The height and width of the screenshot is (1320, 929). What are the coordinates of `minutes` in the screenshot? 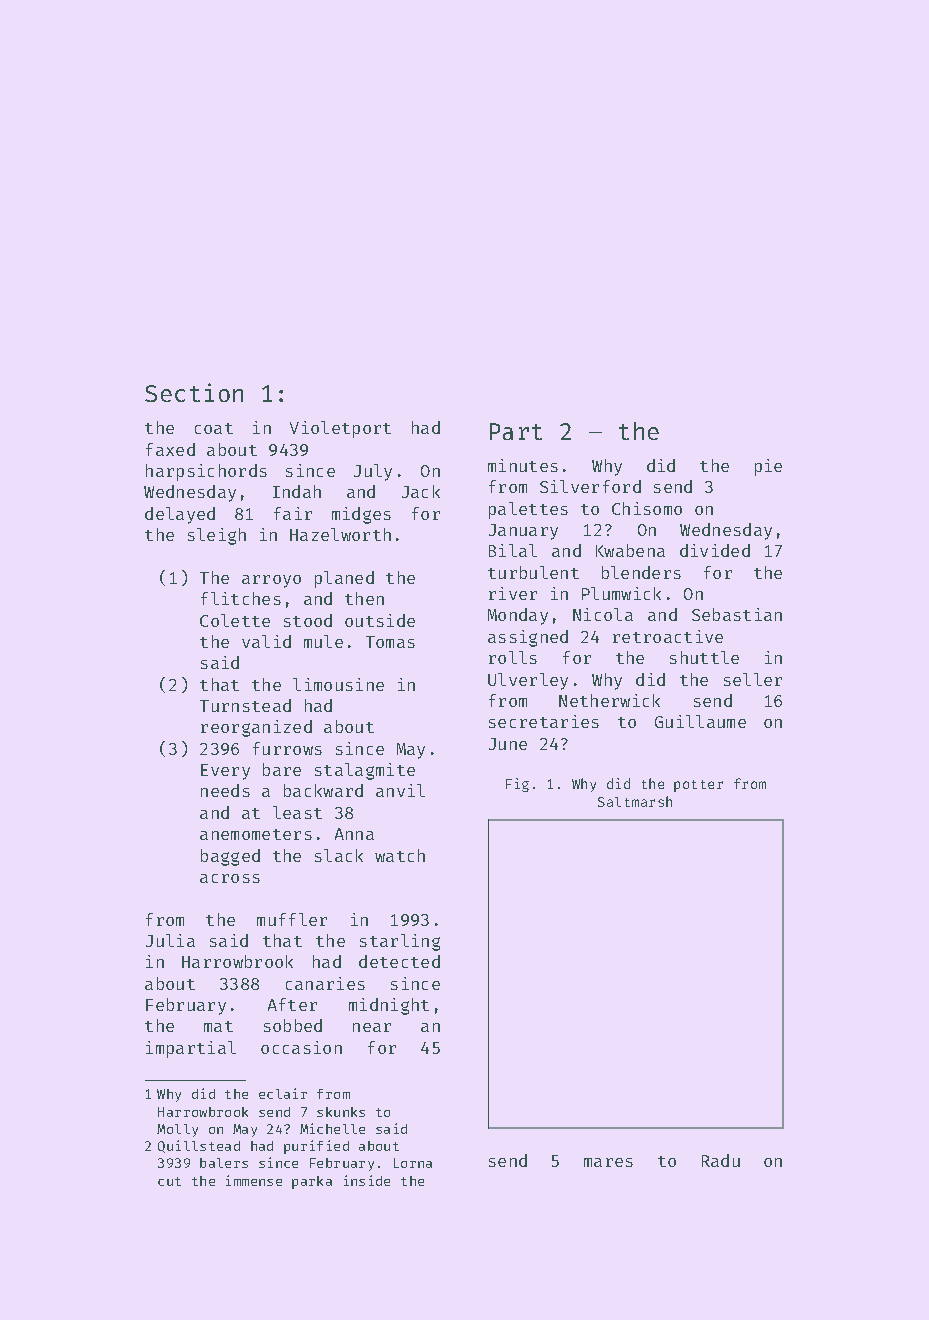 It's located at (523, 465).
